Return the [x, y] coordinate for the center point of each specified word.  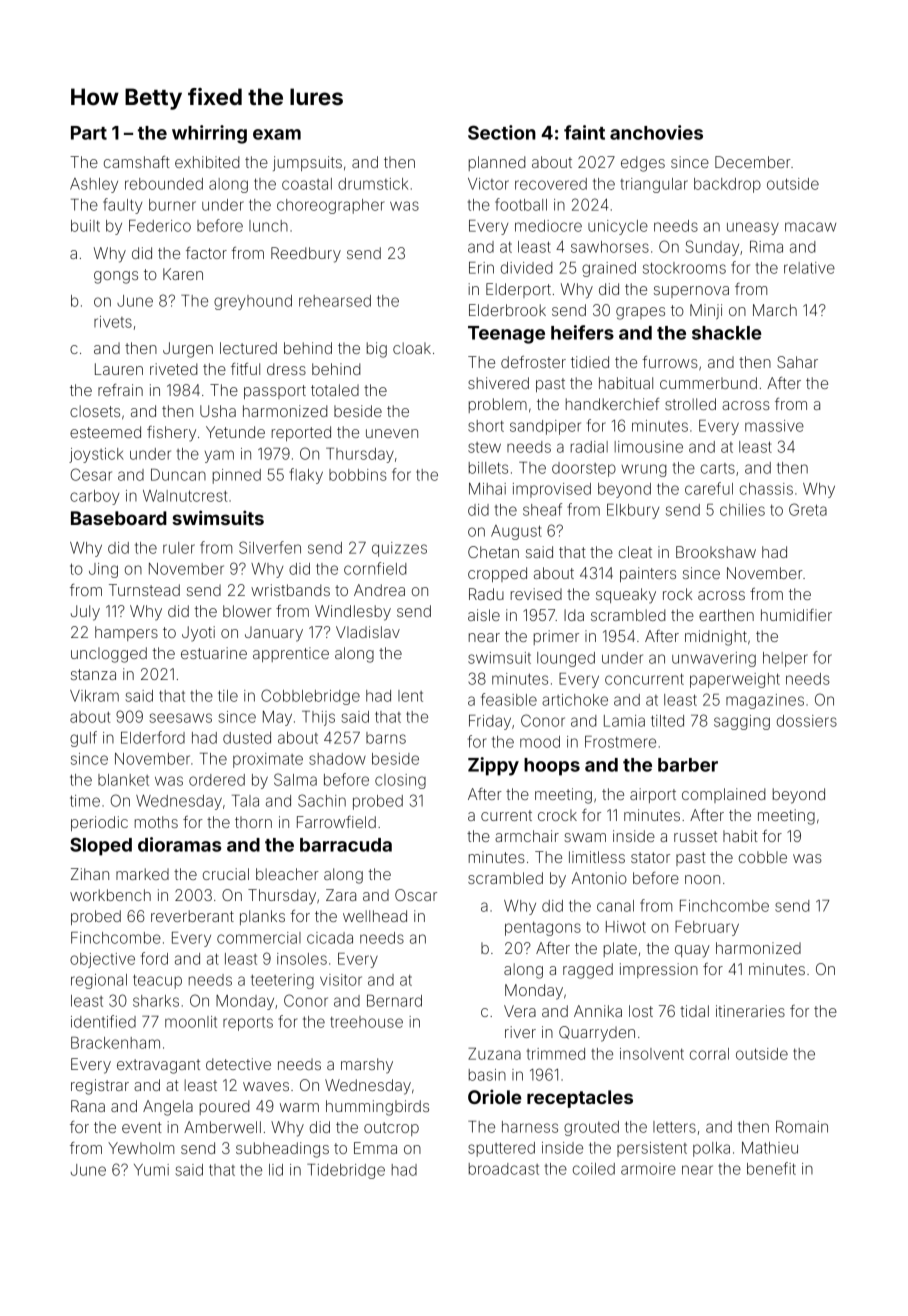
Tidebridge [346, 1171]
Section [502, 132]
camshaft [137, 162]
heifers [582, 332]
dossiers [807, 721]
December [753, 162]
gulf [83, 739]
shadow [337, 759]
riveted [174, 369]
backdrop [727, 185]
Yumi [151, 1170]
